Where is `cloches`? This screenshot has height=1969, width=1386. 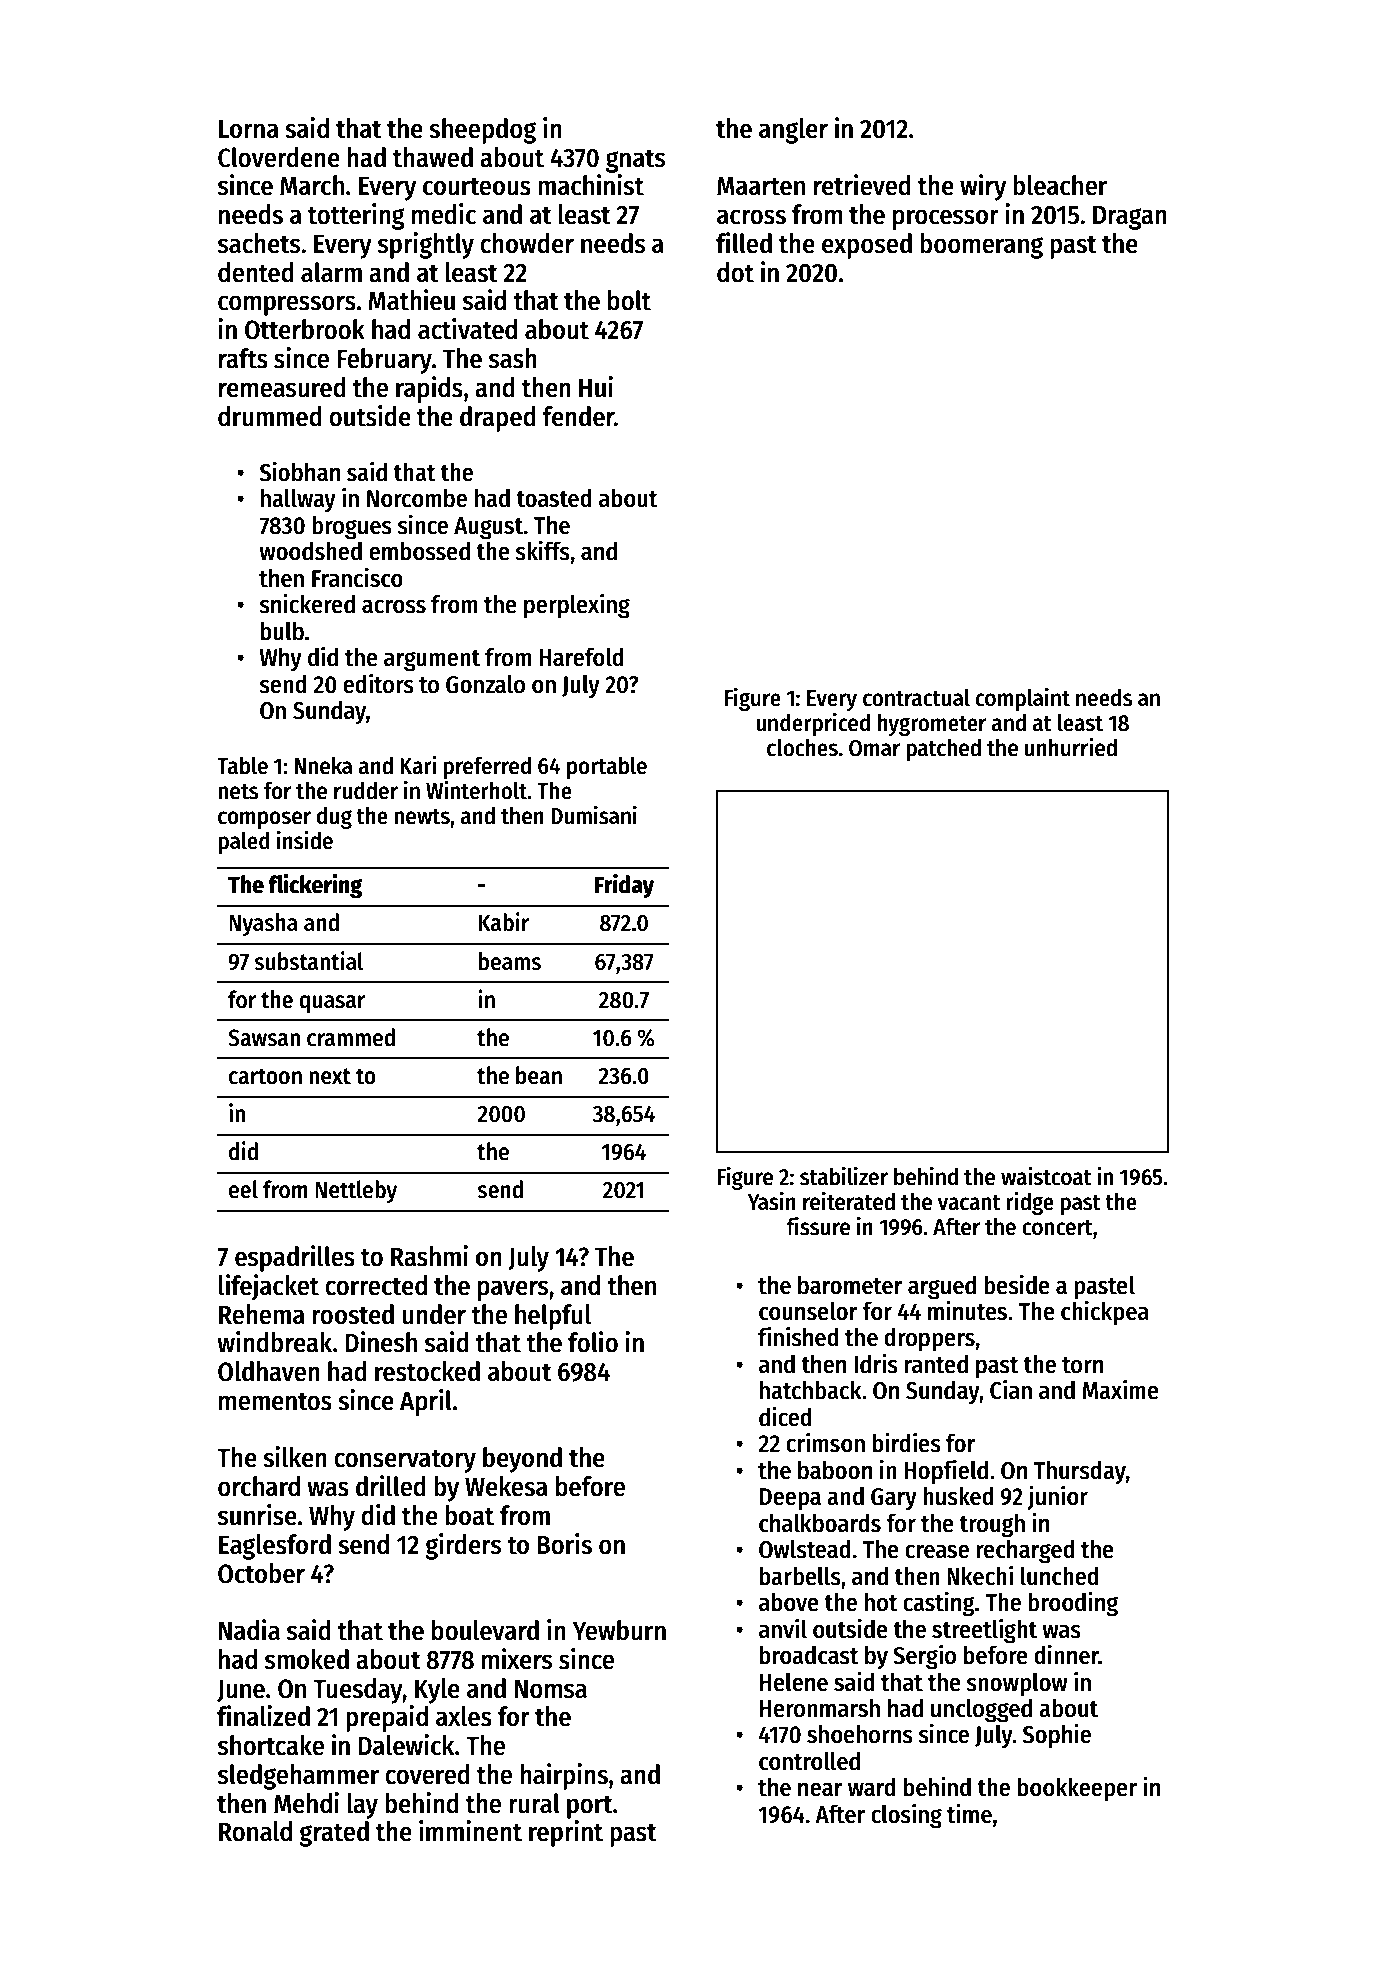
cloches is located at coordinates (802, 747).
